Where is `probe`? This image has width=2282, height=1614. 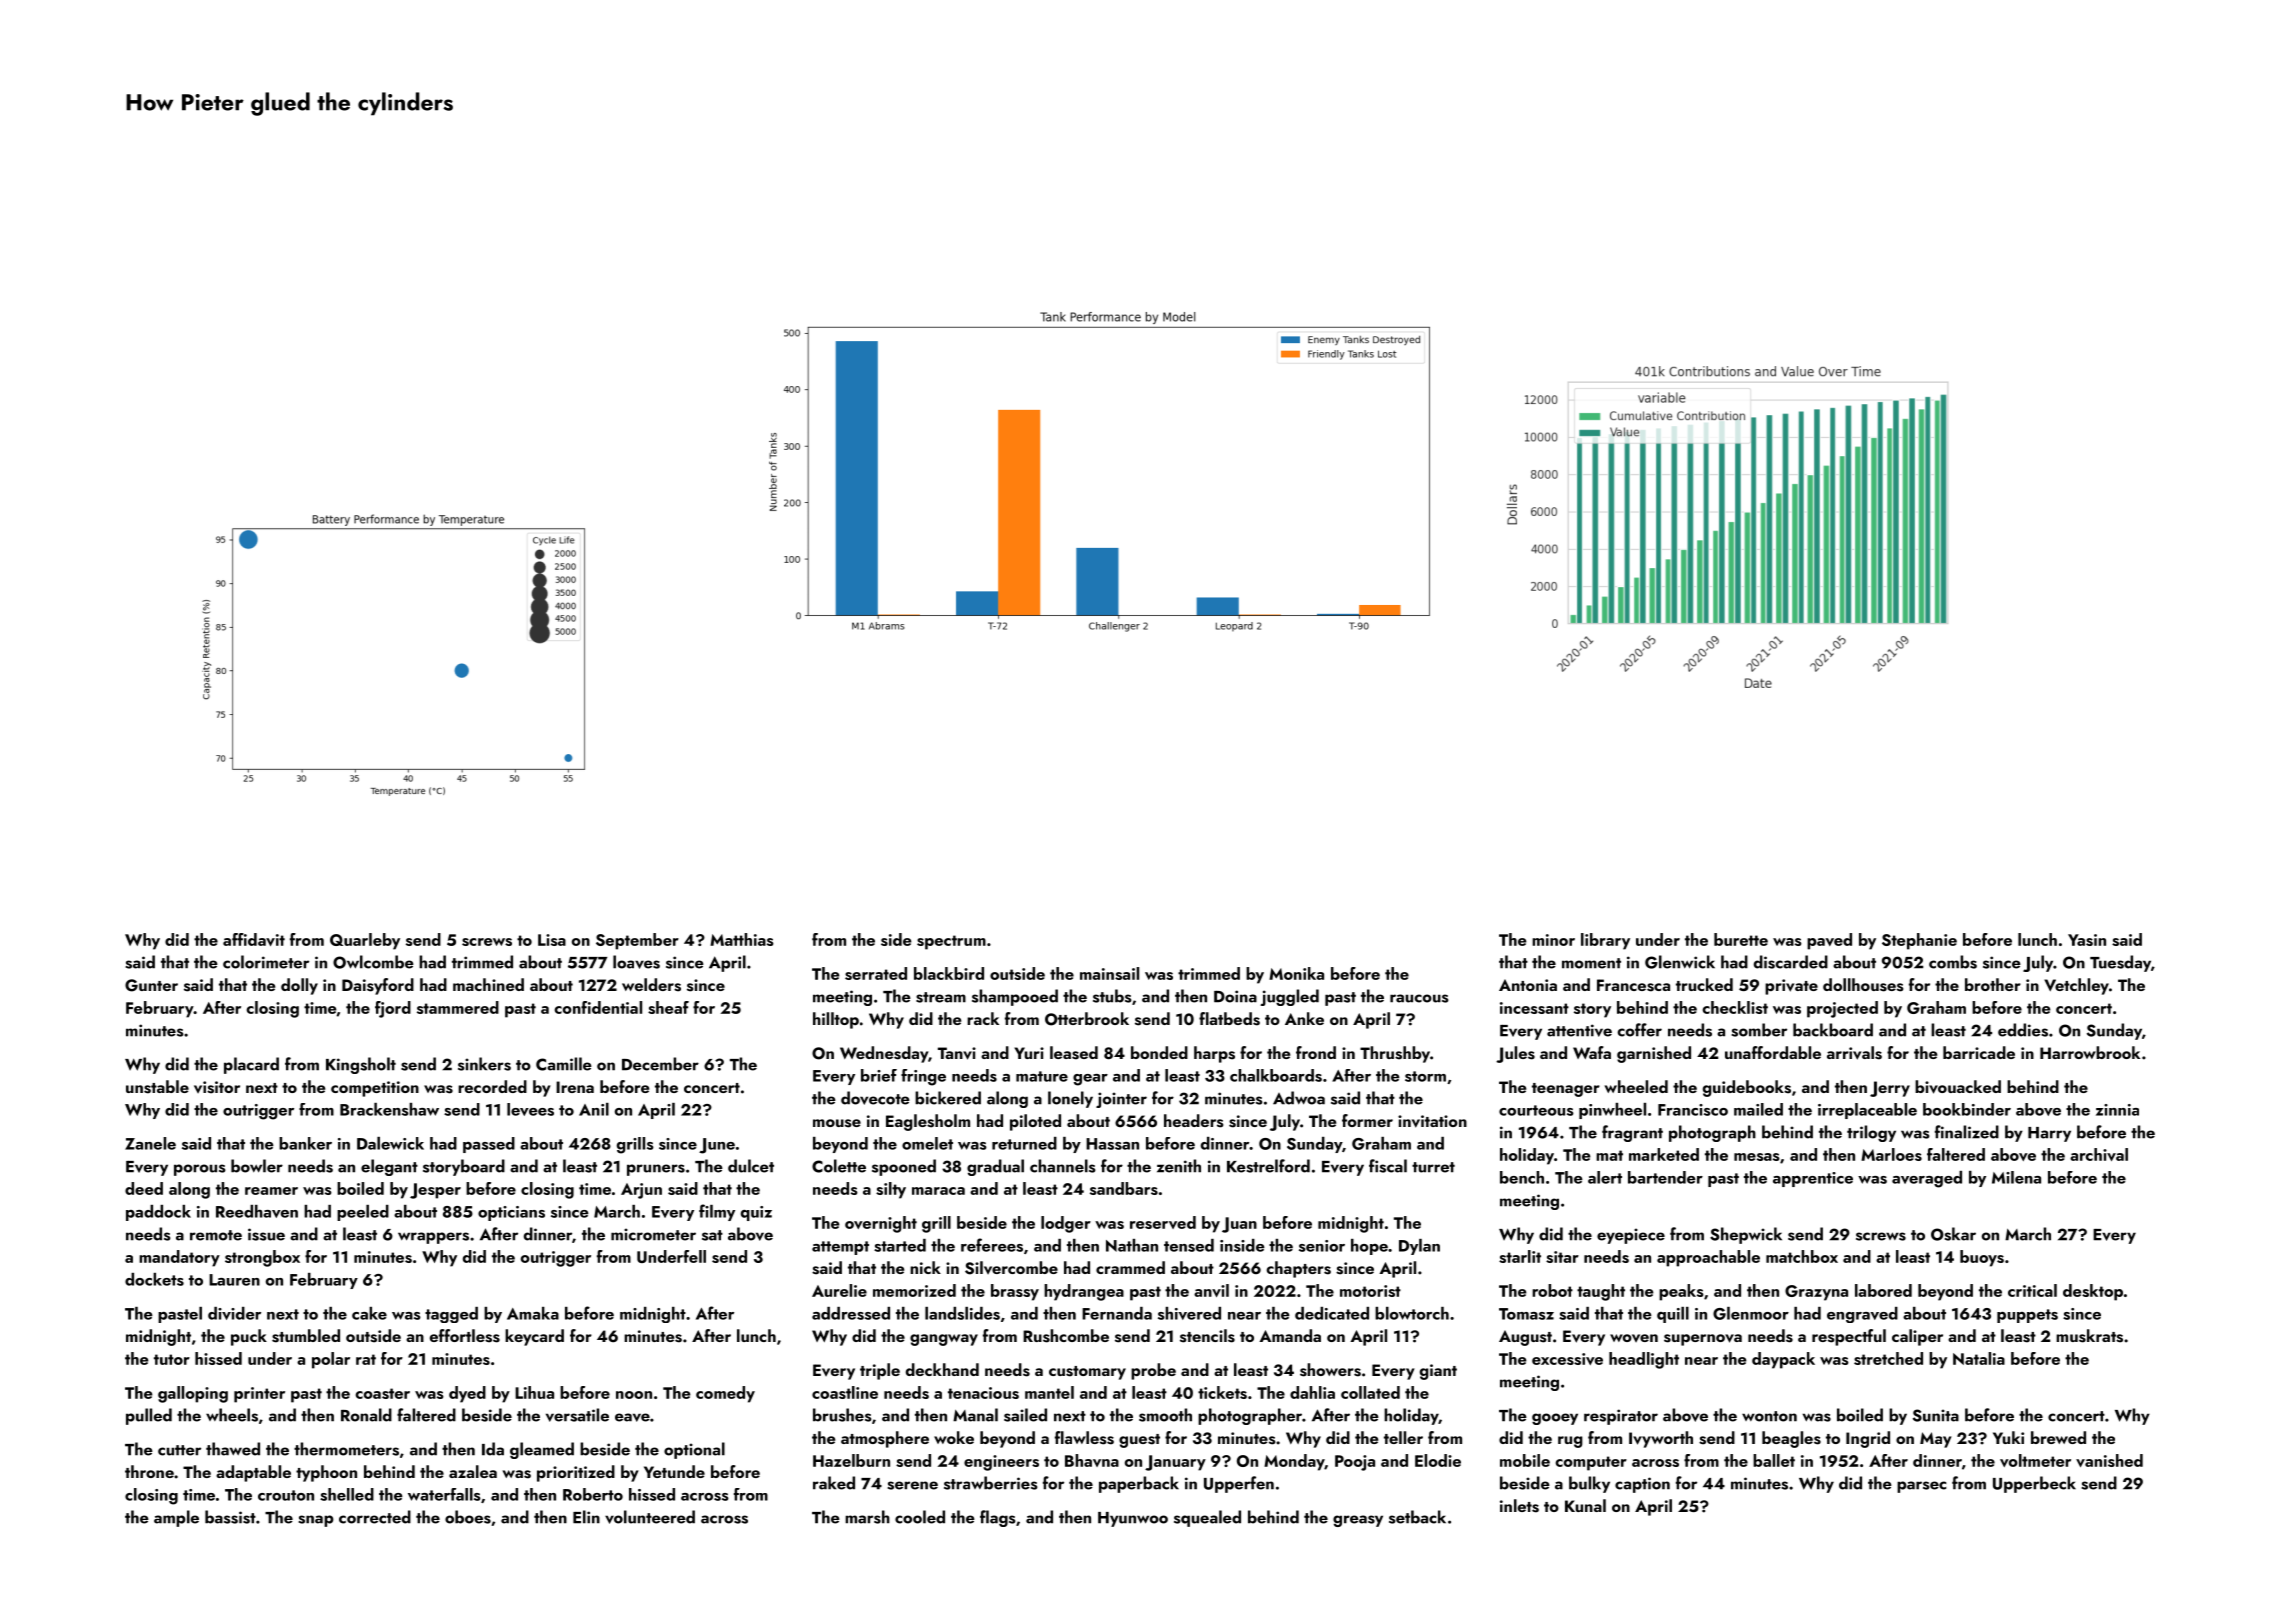 probe is located at coordinates (1153, 1371).
